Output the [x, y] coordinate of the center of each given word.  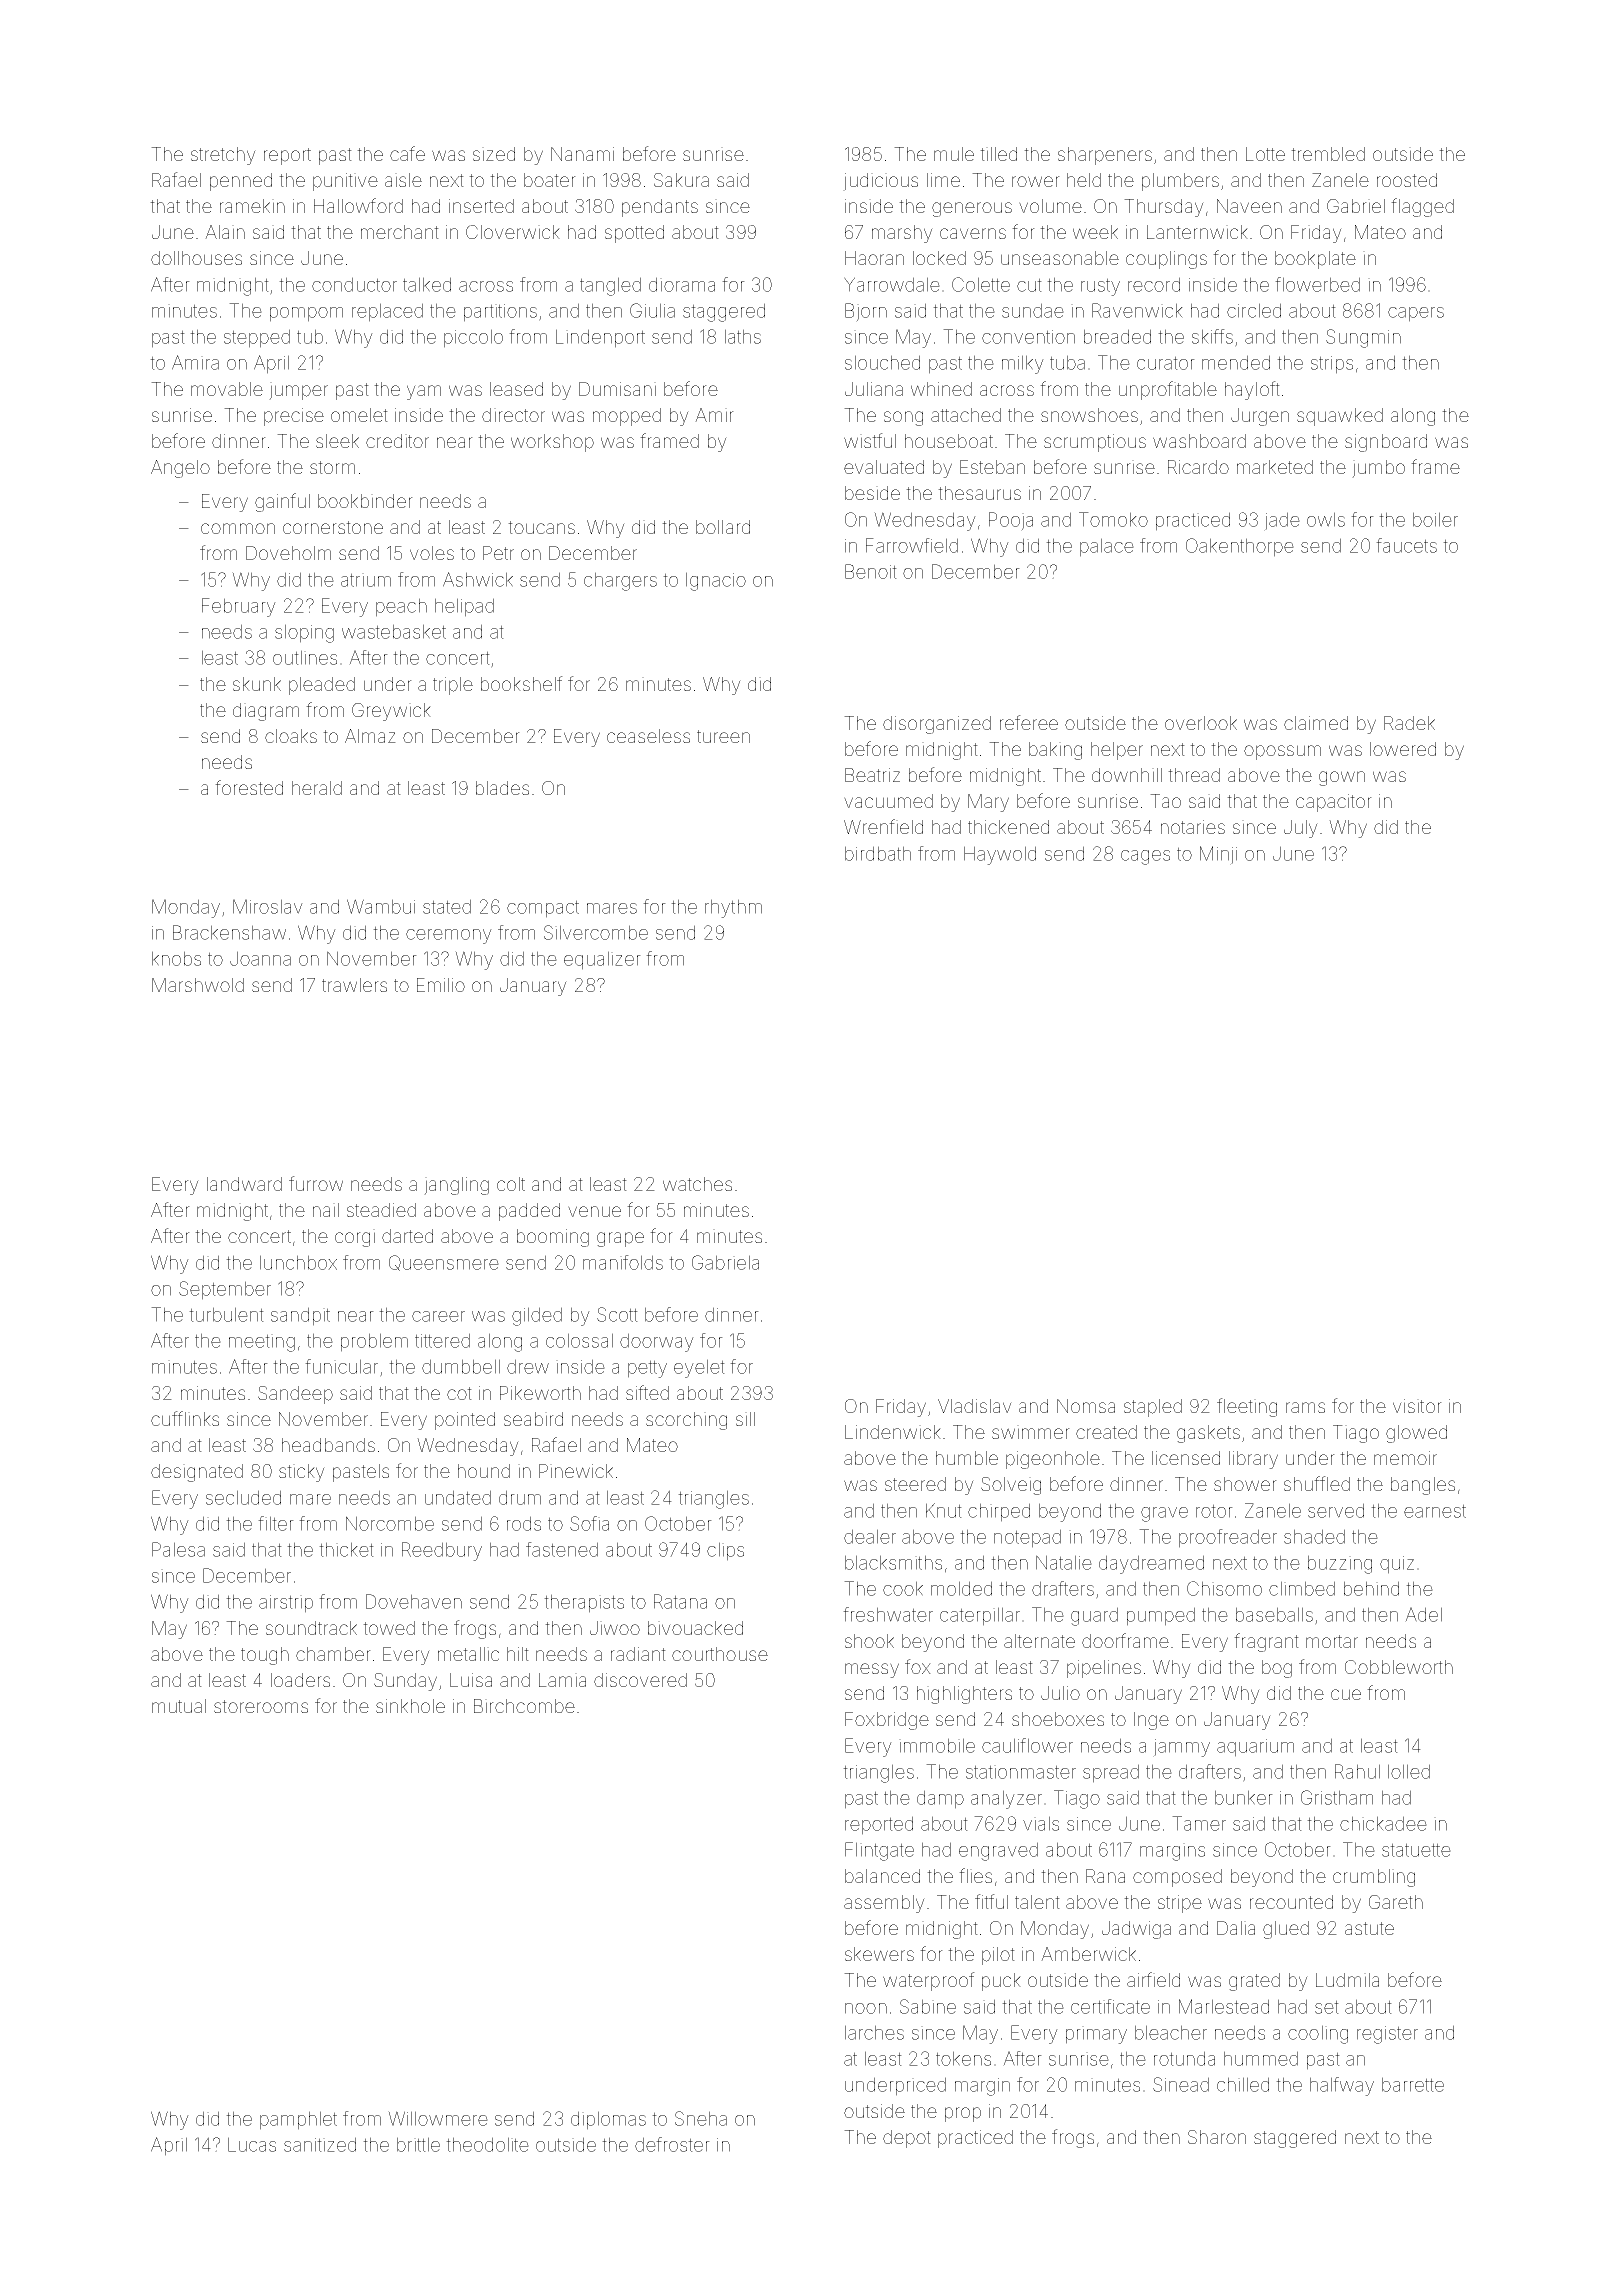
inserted [481, 206]
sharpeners [1105, 156]
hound [484, 1471]
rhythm [733, 908]
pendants [660, 208]
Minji [1218, 855]
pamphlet [298, 2120]
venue [594, 1211]
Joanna [260, 958]
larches [874, 2032]
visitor [1417, 1406]
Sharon [1217, 2137]
